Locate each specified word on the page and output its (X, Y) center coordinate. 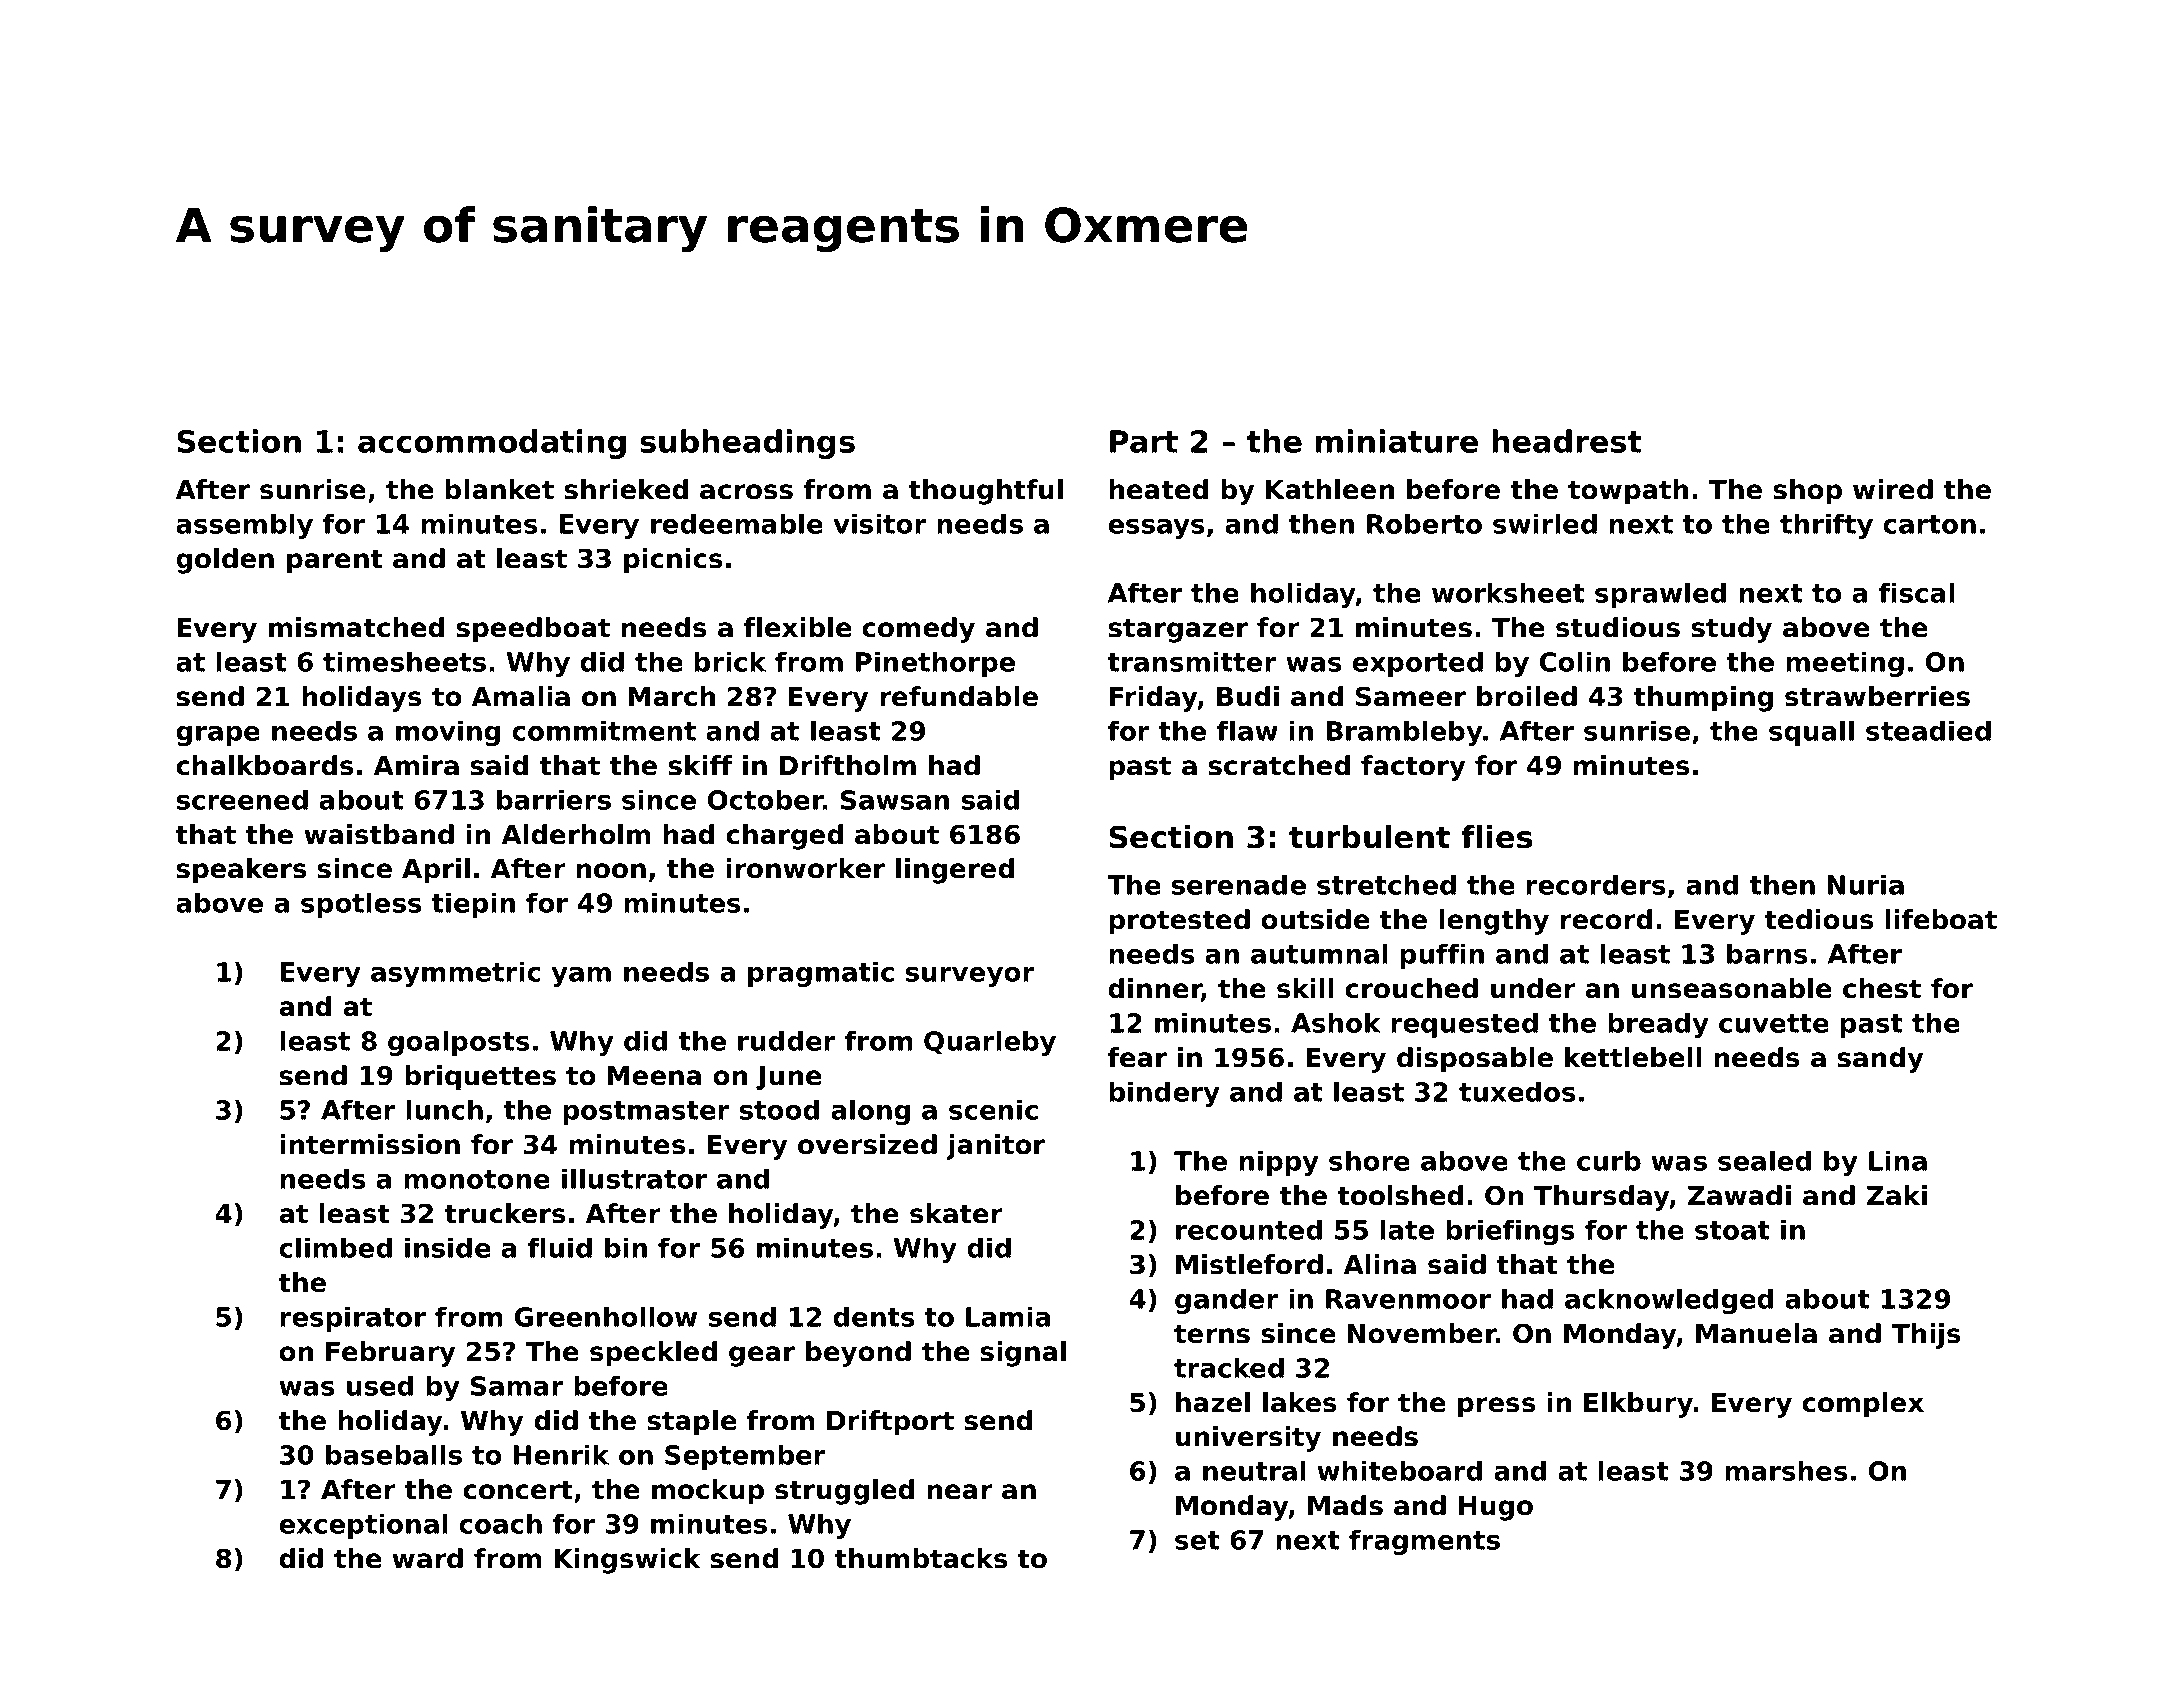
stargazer (1178, 630)
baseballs (394, 1454)
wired (1893, 489)
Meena (654, 1076)
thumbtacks (921, 1558)
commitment (604, 730)
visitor (880, 523)
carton (1929, 524)
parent (335, 561)
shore (1369, 1160)
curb (1609, 1160)
